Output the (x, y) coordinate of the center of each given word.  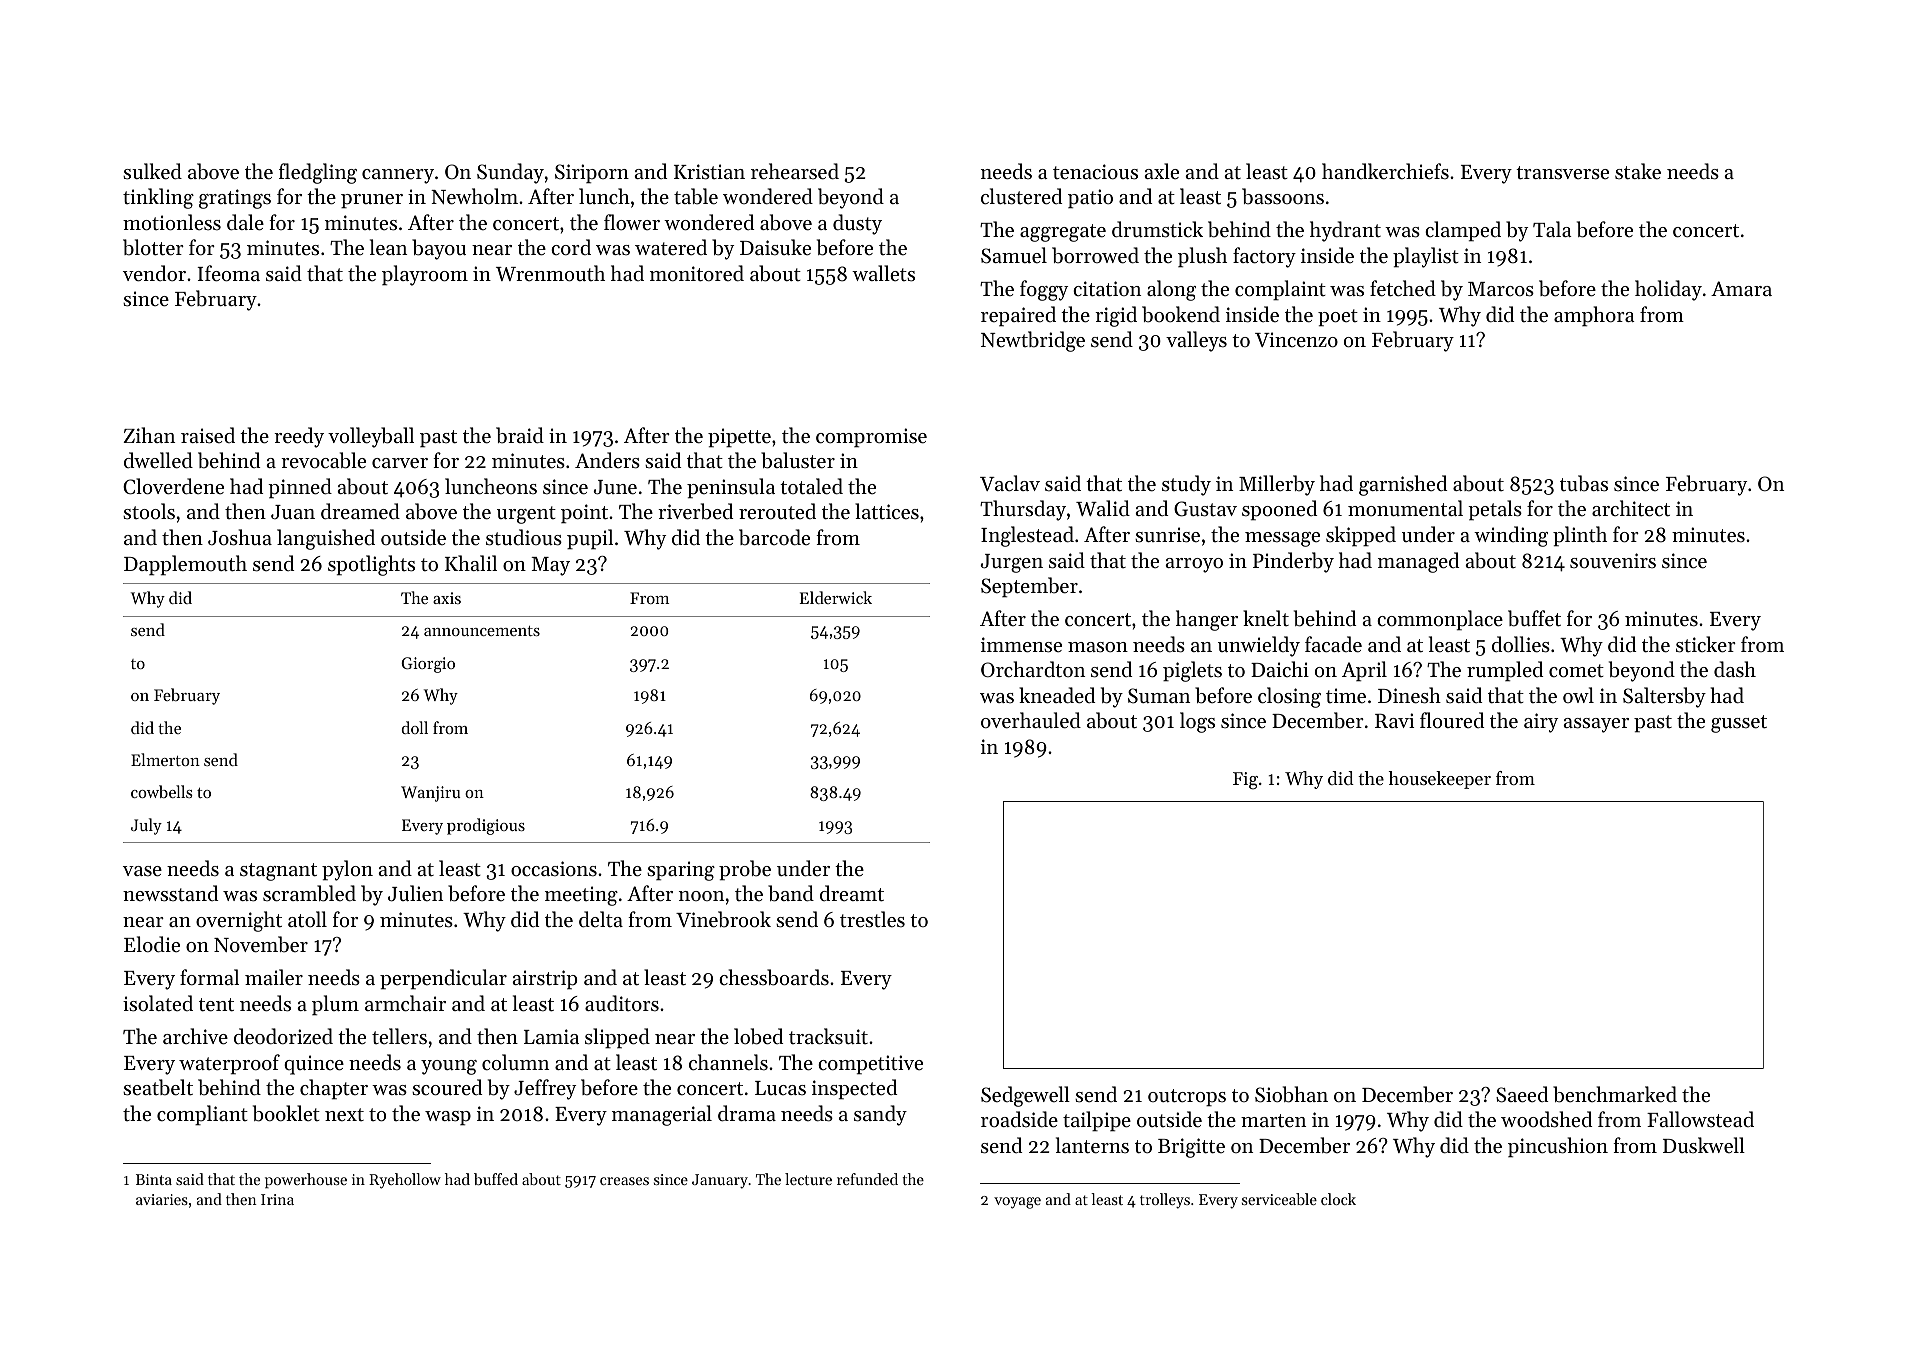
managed (1418, 562)
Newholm (474, 196)
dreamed (360, 511)
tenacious (1095, 172)
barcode (774, 537)
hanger (1207, 620)
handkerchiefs (1385, 171)
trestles (872, 919)
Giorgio (428, 665)
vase (142, 871)
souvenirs (1613, 561)
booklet (286, 1113)
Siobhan (1291, 1094)
